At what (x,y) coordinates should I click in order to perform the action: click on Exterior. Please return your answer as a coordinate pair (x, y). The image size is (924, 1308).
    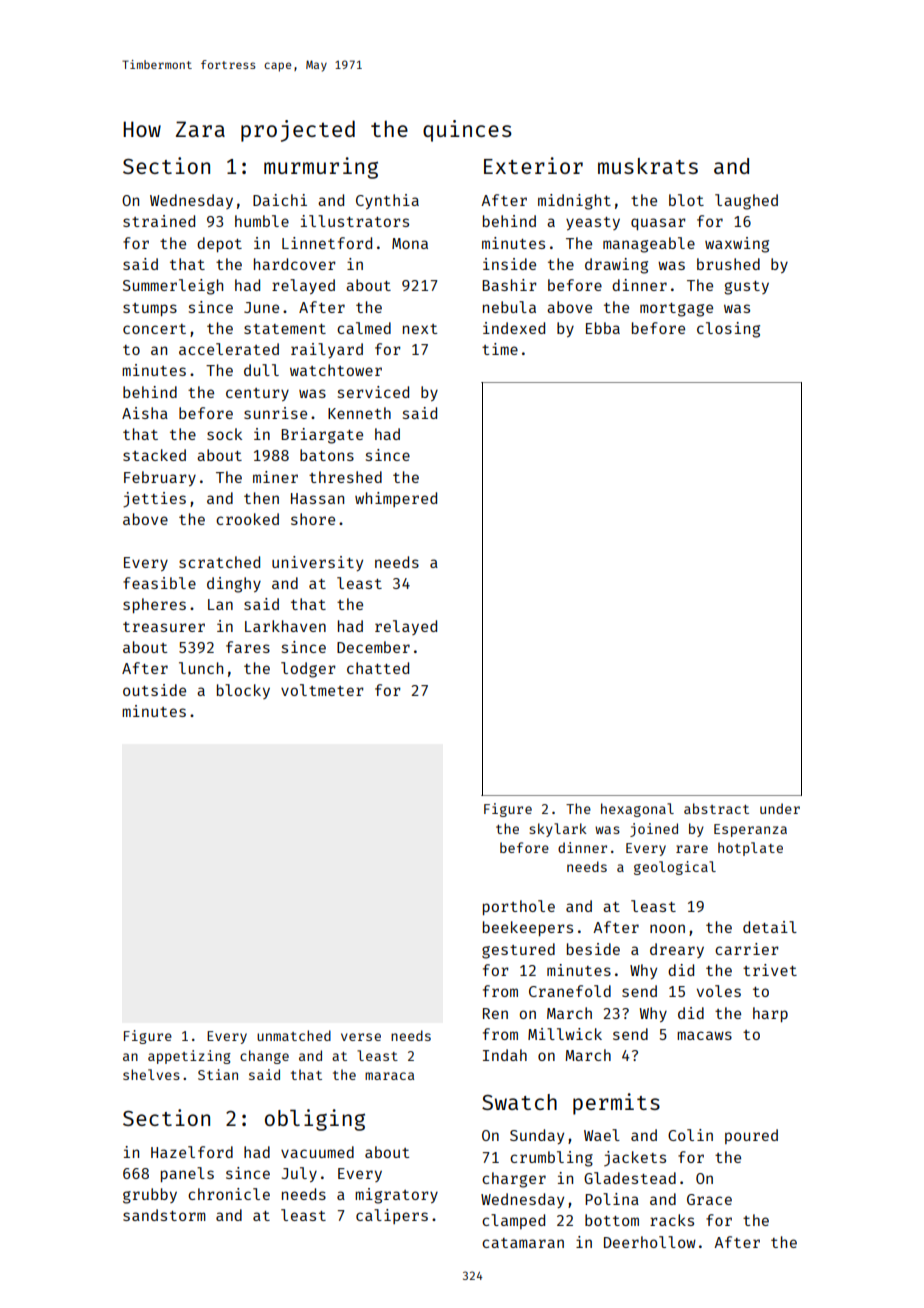
    Looking at the image, I should click on (533, 165).
